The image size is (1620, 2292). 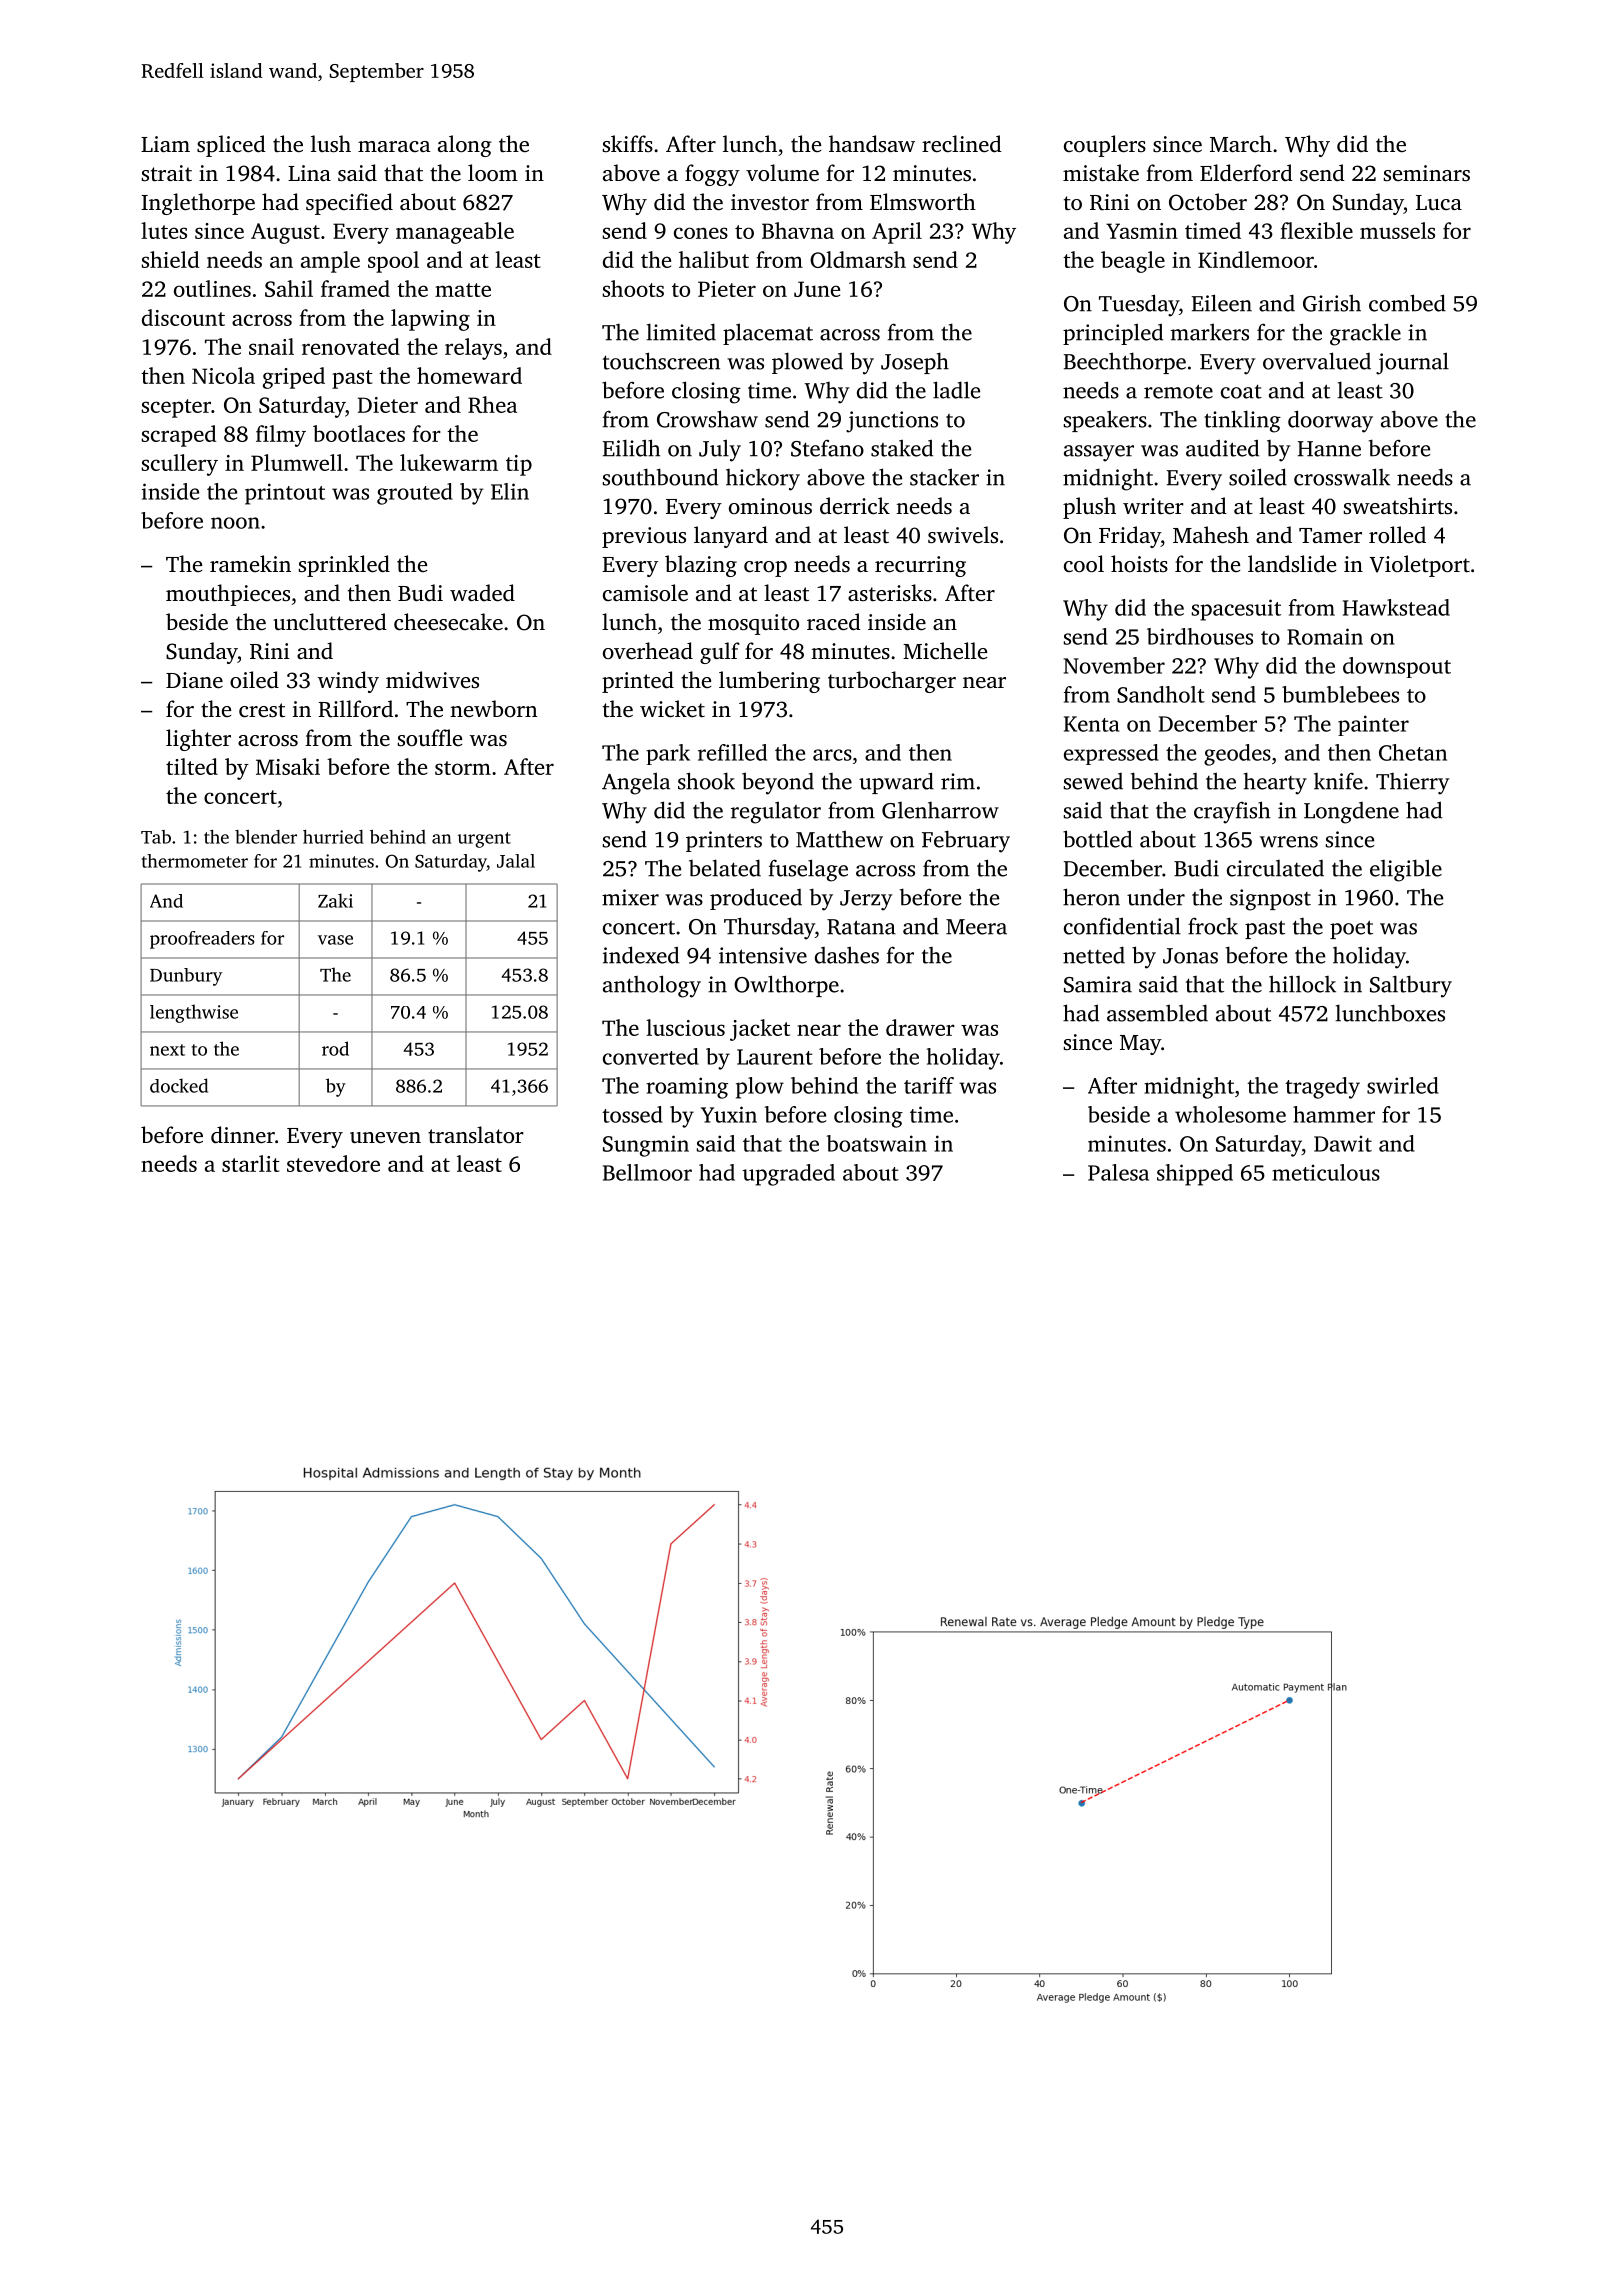 What do you see at coordinates (1101, 173) in the screenshot?
I see `mistake` at bounding box center [1101, 173].
